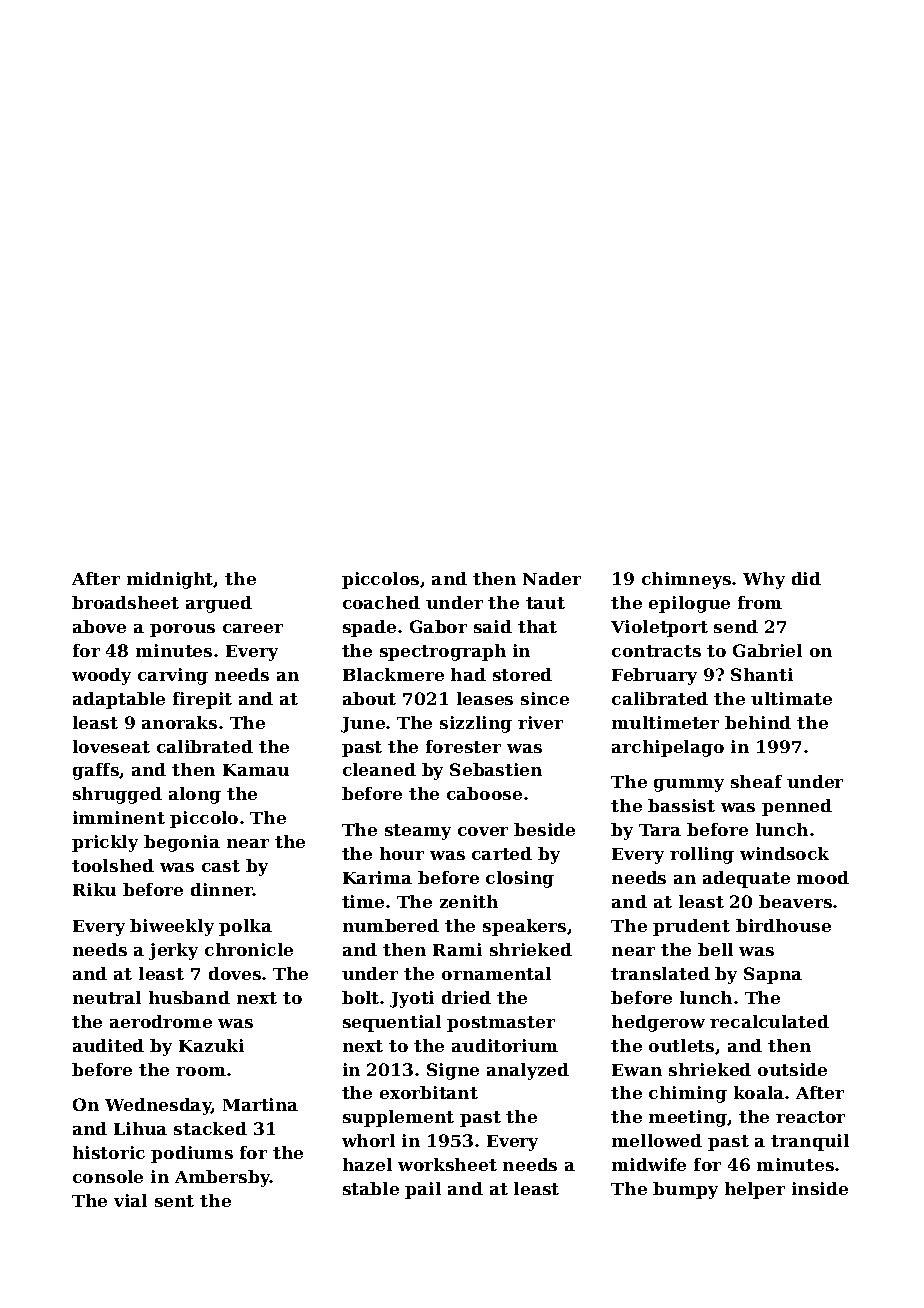  What do you see at coordinates (174, 1201) in the screenshot?
I see `sent` at bounding box center [174, 1201].
